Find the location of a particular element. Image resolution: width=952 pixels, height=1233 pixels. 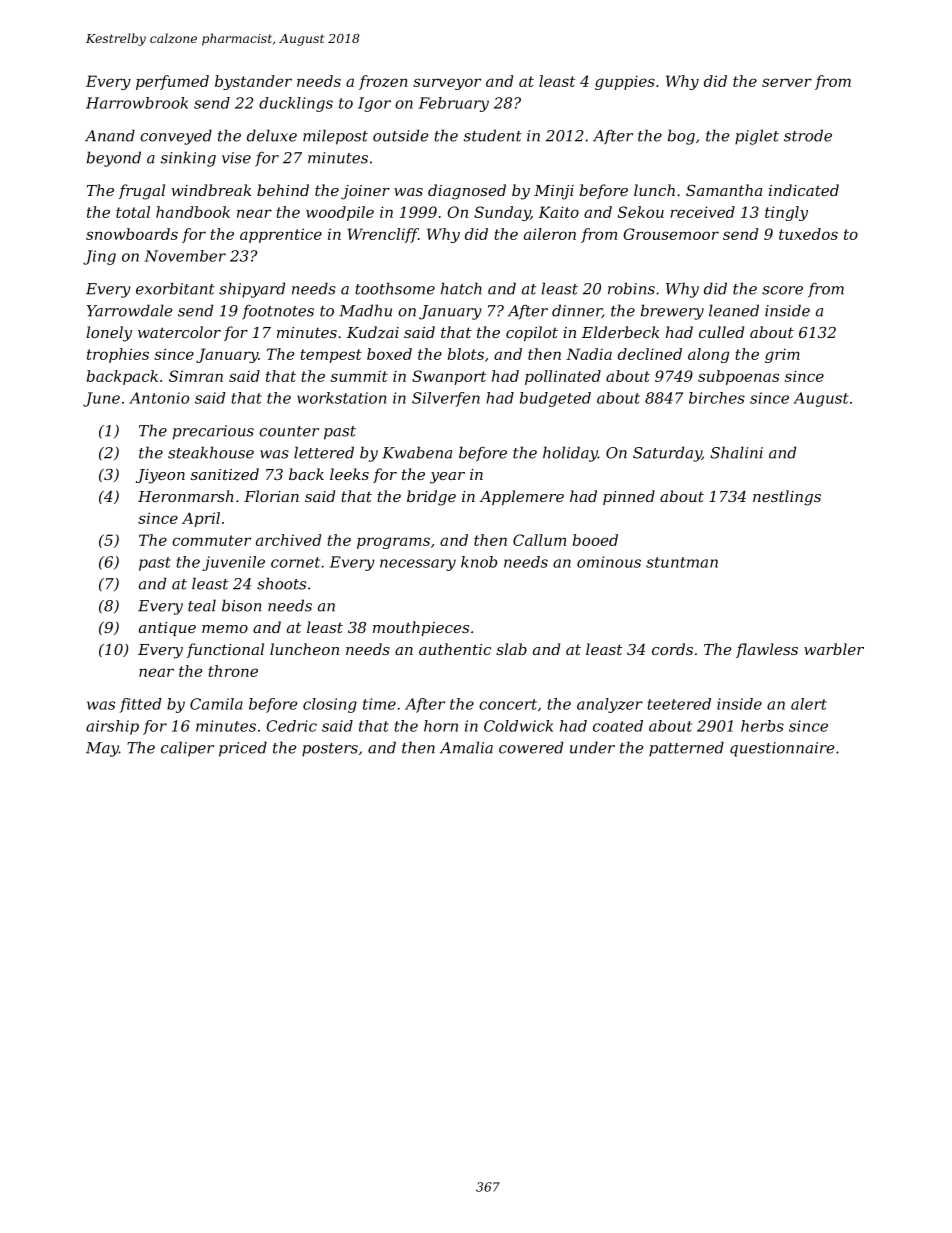

mouthpieces is located at coordinates (421, 628).
